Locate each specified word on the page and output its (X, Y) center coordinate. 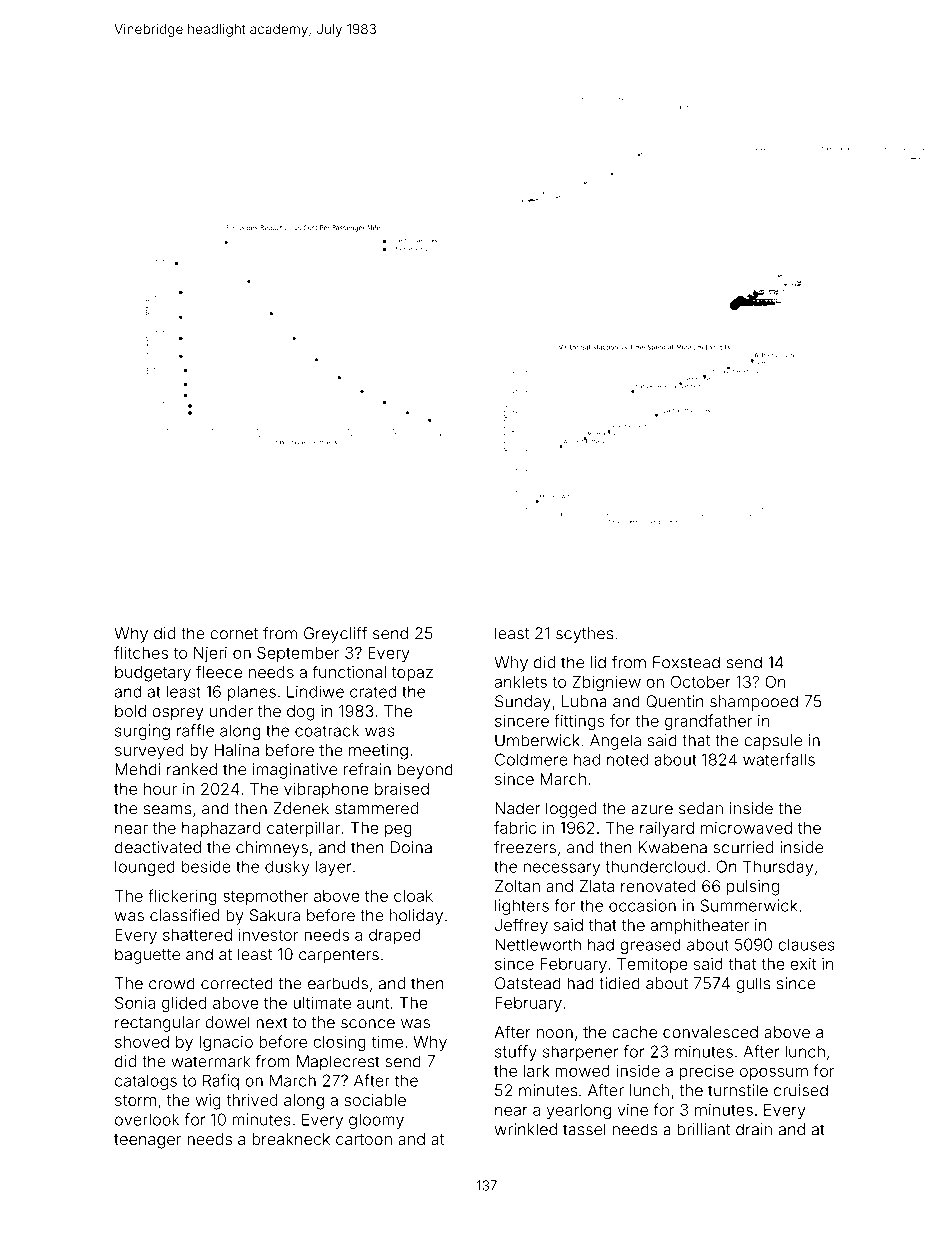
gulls (753, 985)
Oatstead (528, 983)
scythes (584, 635)
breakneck (291, 1139)
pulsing (753, 888)
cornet (234, 634)
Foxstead (686, 662)
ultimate (322, 1002)
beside (206, 866)
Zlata (597, 886)
